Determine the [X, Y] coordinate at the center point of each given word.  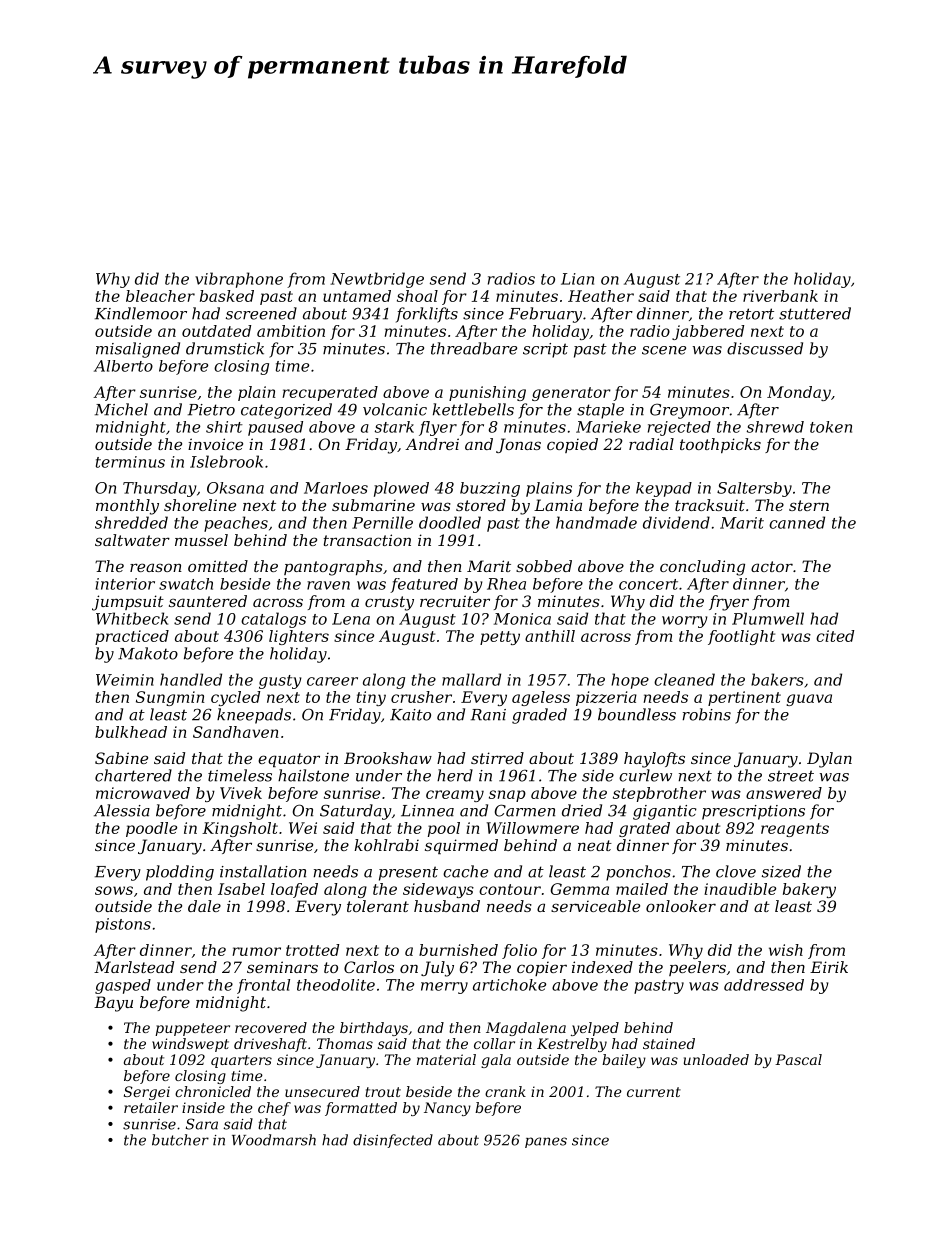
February [545, 315]
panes [546, 1142]
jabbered [708, 332]
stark [394, 427]
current [654, 1092]
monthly [127, 507]
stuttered [815, 313]
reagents [795, 830]
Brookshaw [388, 758]
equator [289, 760]
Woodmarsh [274, 1140]
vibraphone [239, 280]
